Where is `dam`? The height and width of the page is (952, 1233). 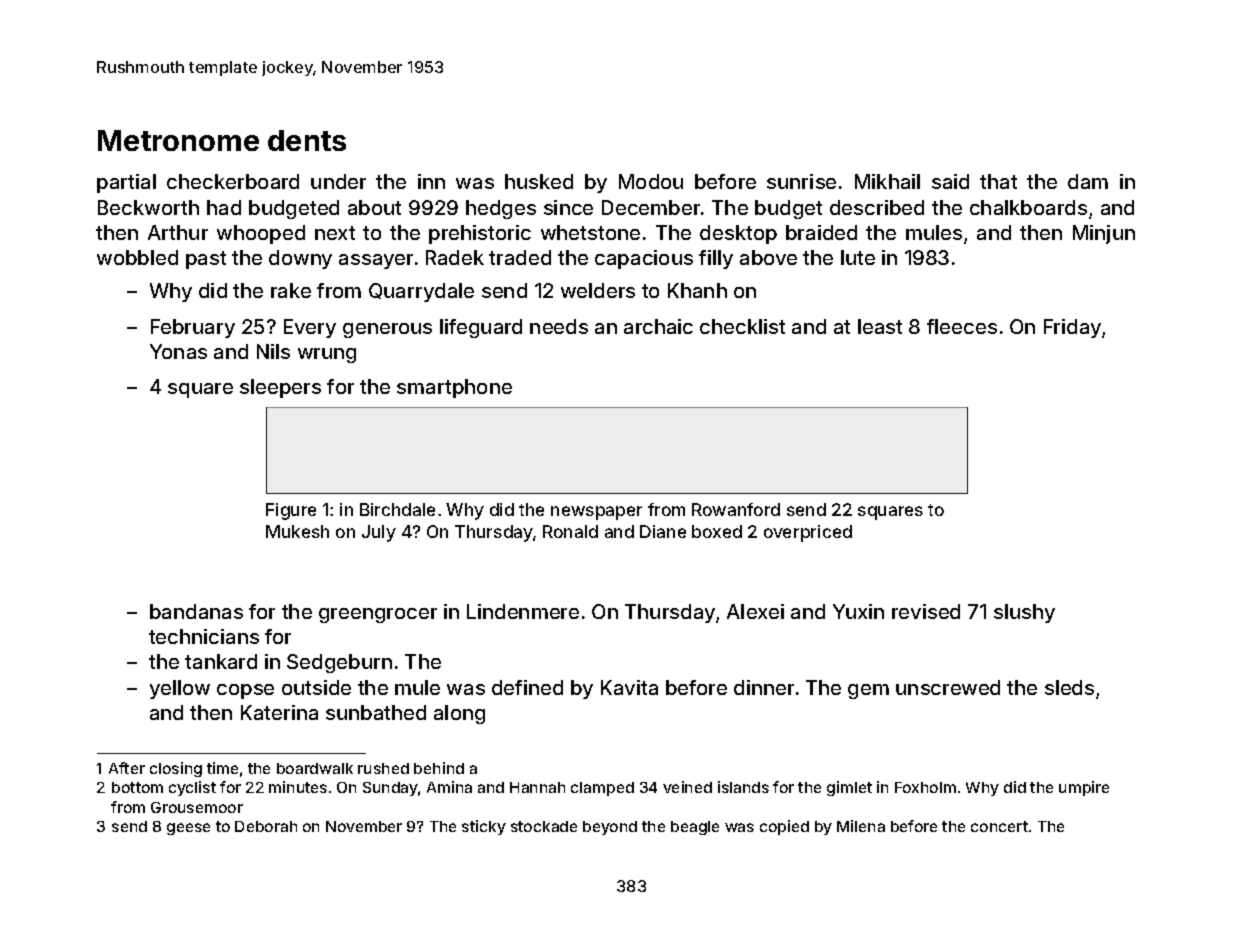
dam is located at coordinates (1088, 181).
